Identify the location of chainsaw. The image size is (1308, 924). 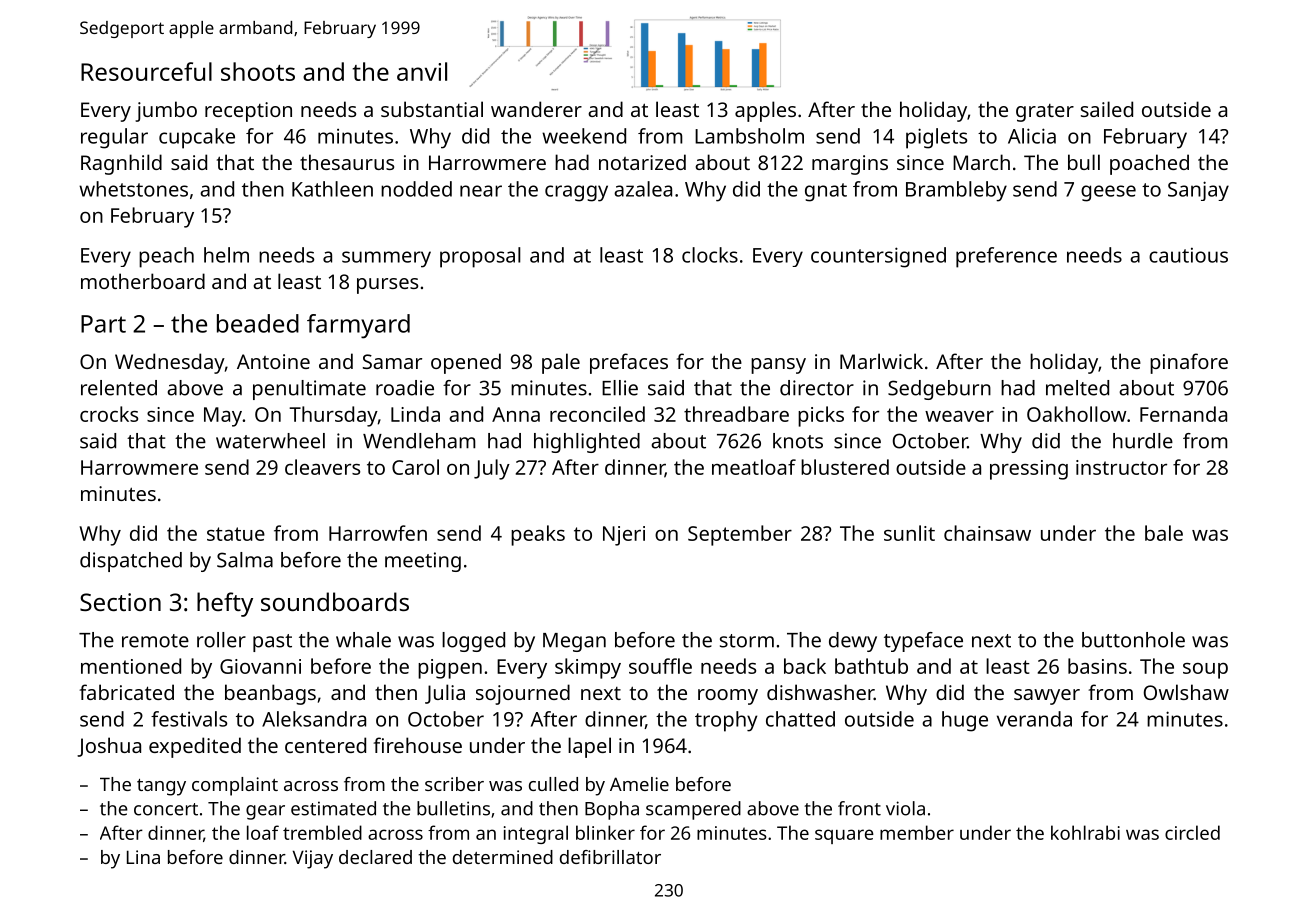
(987, 533).
